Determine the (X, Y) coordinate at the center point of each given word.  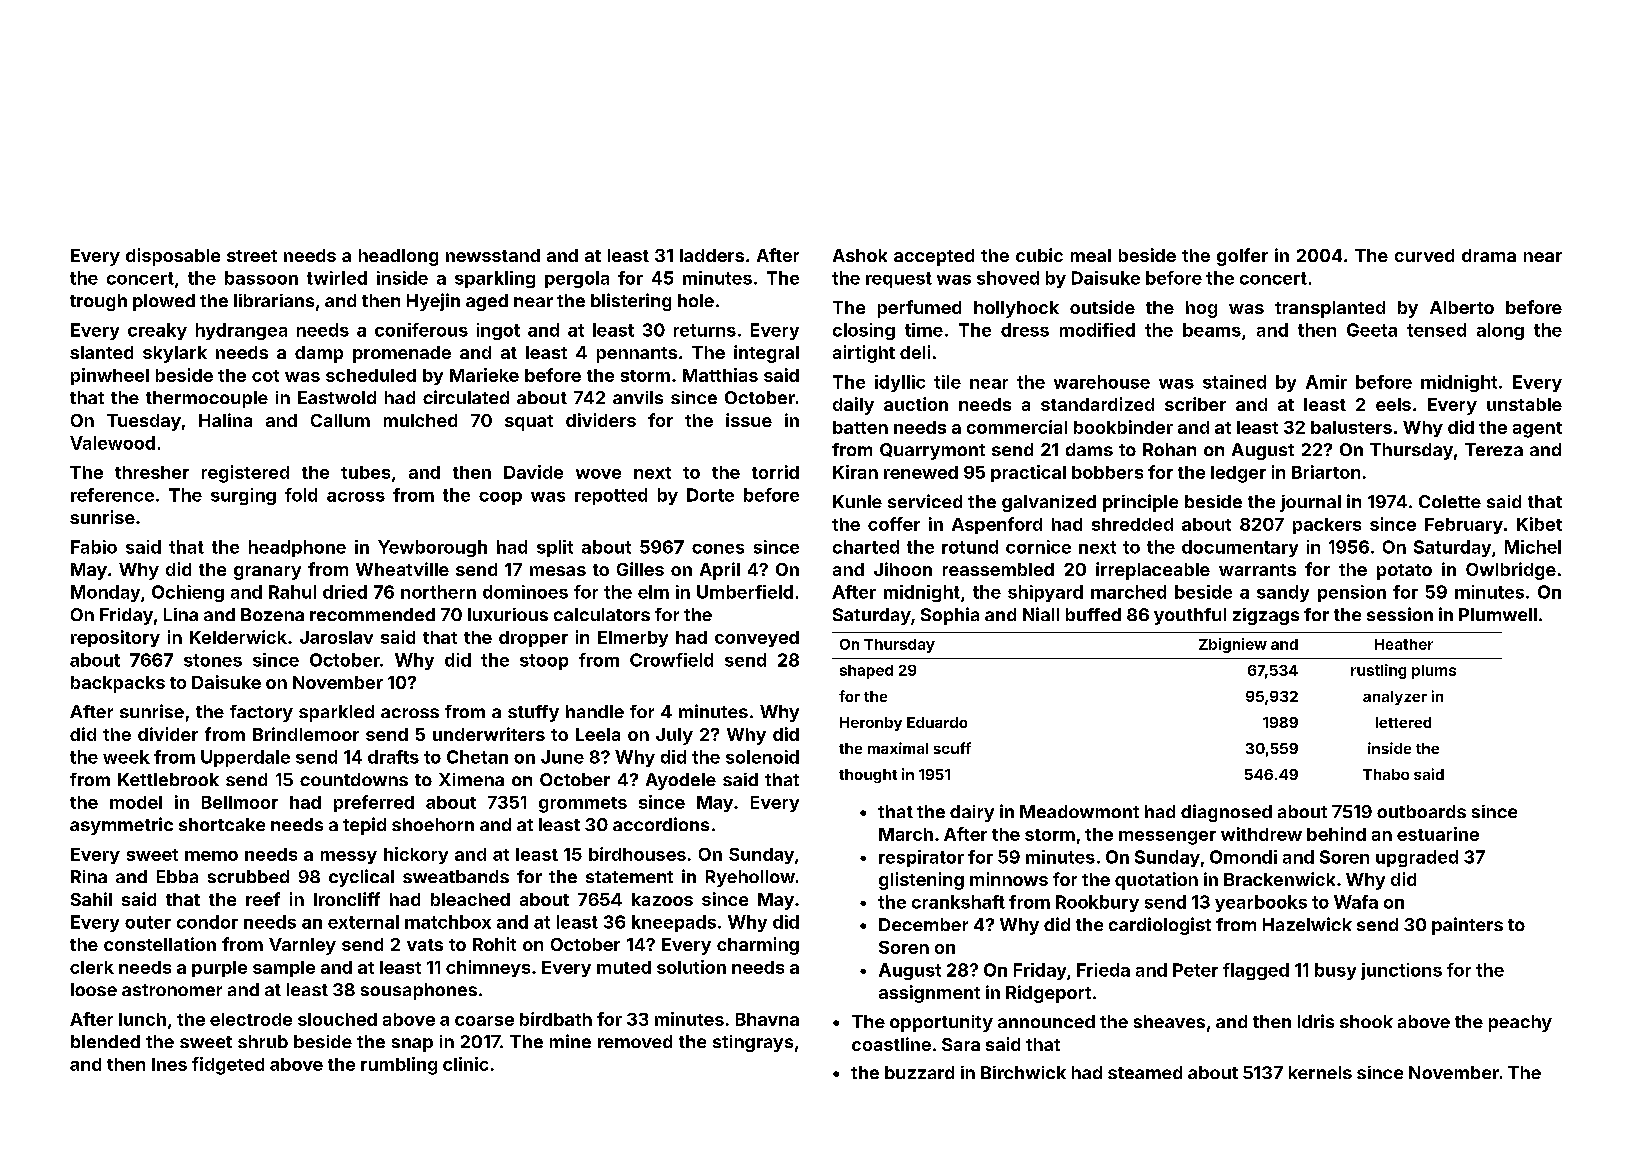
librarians (274, 300)
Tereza (1494, 449)
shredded (1132, 524)
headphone (297, 548)
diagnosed (1226, 813)
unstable (1524, 404)
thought (868, 776)
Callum (340, 420)
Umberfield (745, 592)
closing (864, 331)
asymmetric (121, 826)
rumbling (399, 1066)
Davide (533, 472)
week (126, 757)
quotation (1156, 881)
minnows (1009, 879)
